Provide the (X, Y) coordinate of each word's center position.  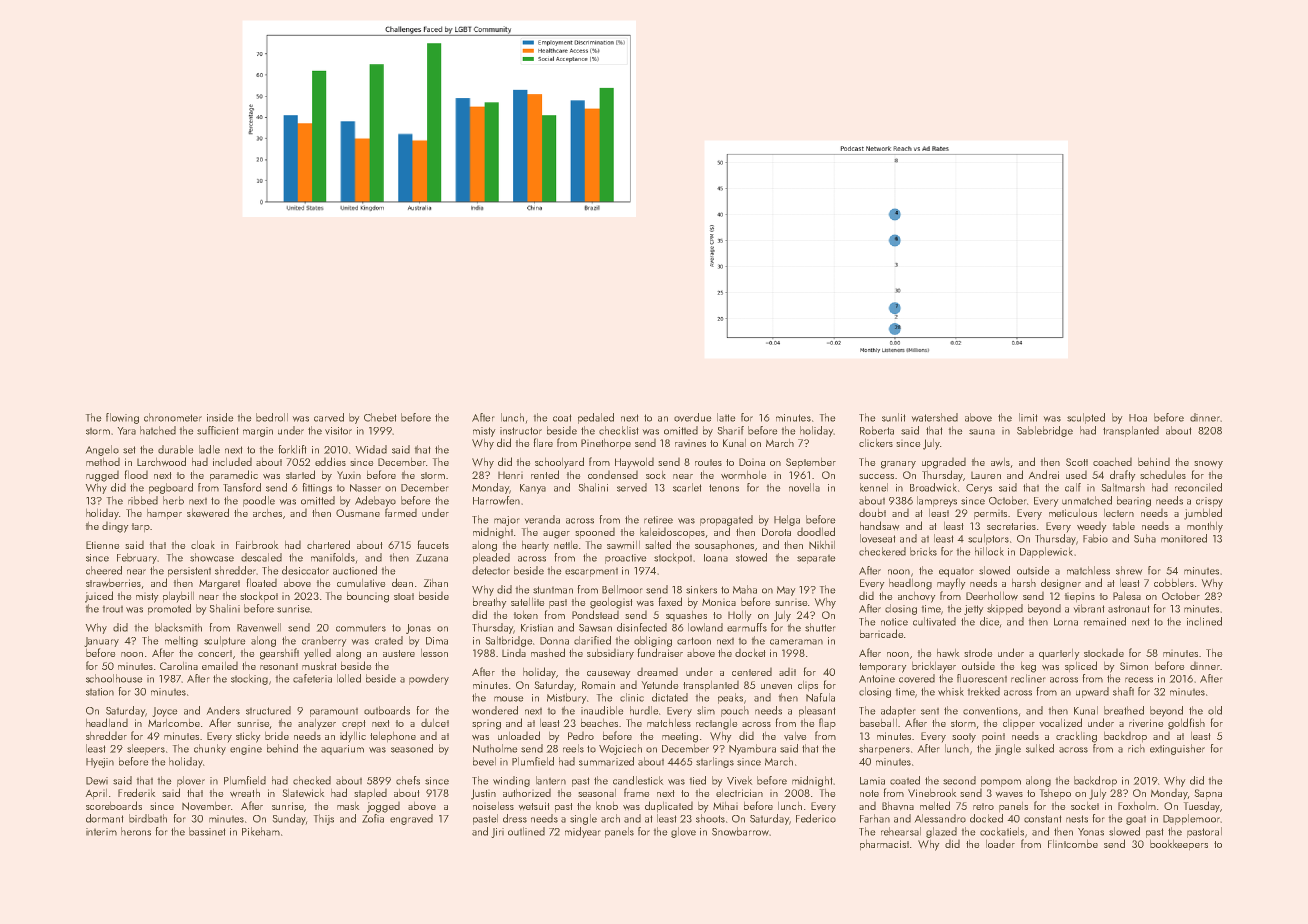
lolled (349, 678)
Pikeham (261, 831)
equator (956, 572)
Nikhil (822, 545)
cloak (203, 544)
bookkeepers (1179, 845)
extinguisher (1177, 749)
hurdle (644, 710)
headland (107, 722)
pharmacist (884, 845)
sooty (964, 738)
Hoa (1138, 418)
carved (329, 417)
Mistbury (567, 698)
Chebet (380, 417)
